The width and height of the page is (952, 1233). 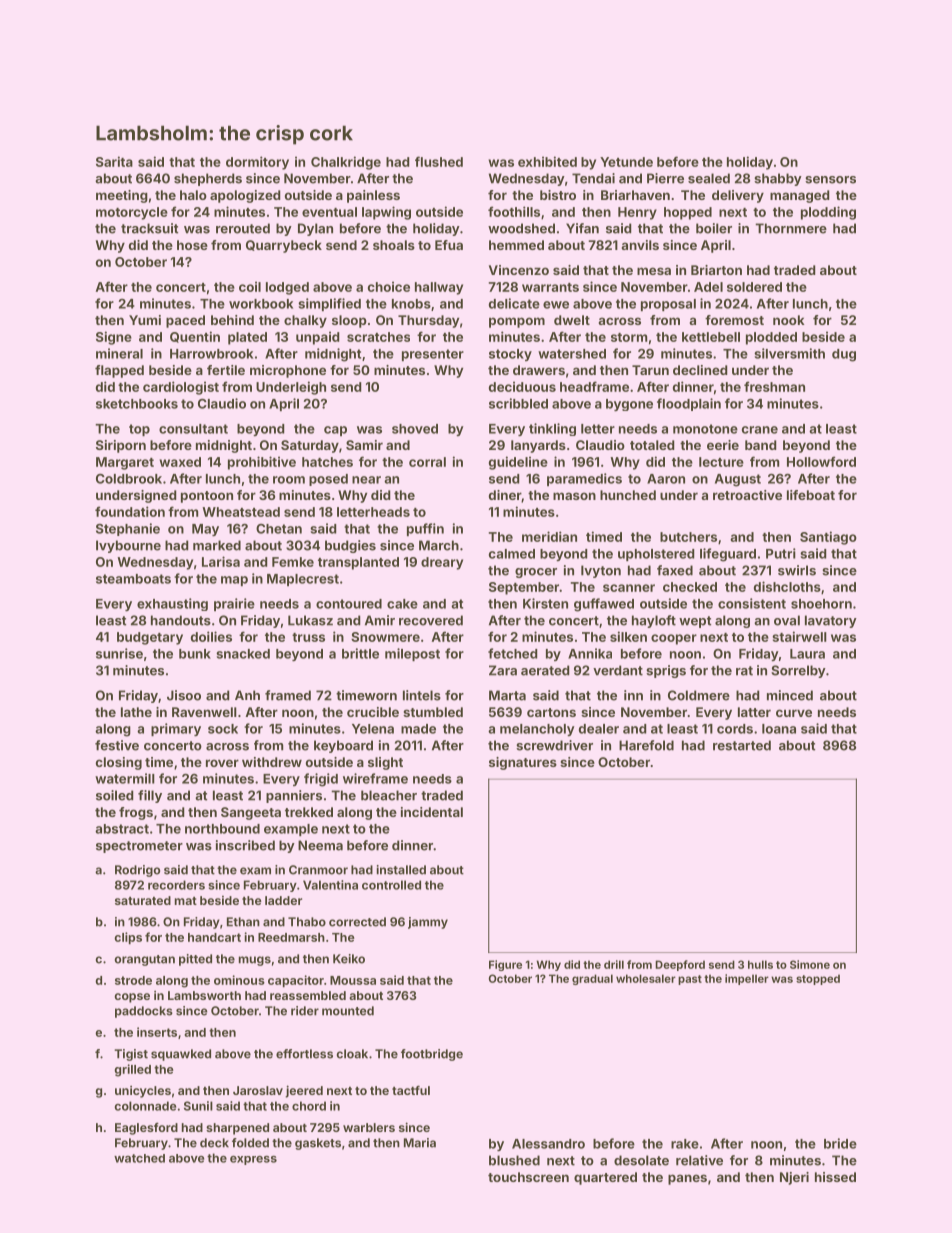 What do you see at coordinates (157, 1032) in the page?
I see `inserts` at bounding box center [157, 1032].
